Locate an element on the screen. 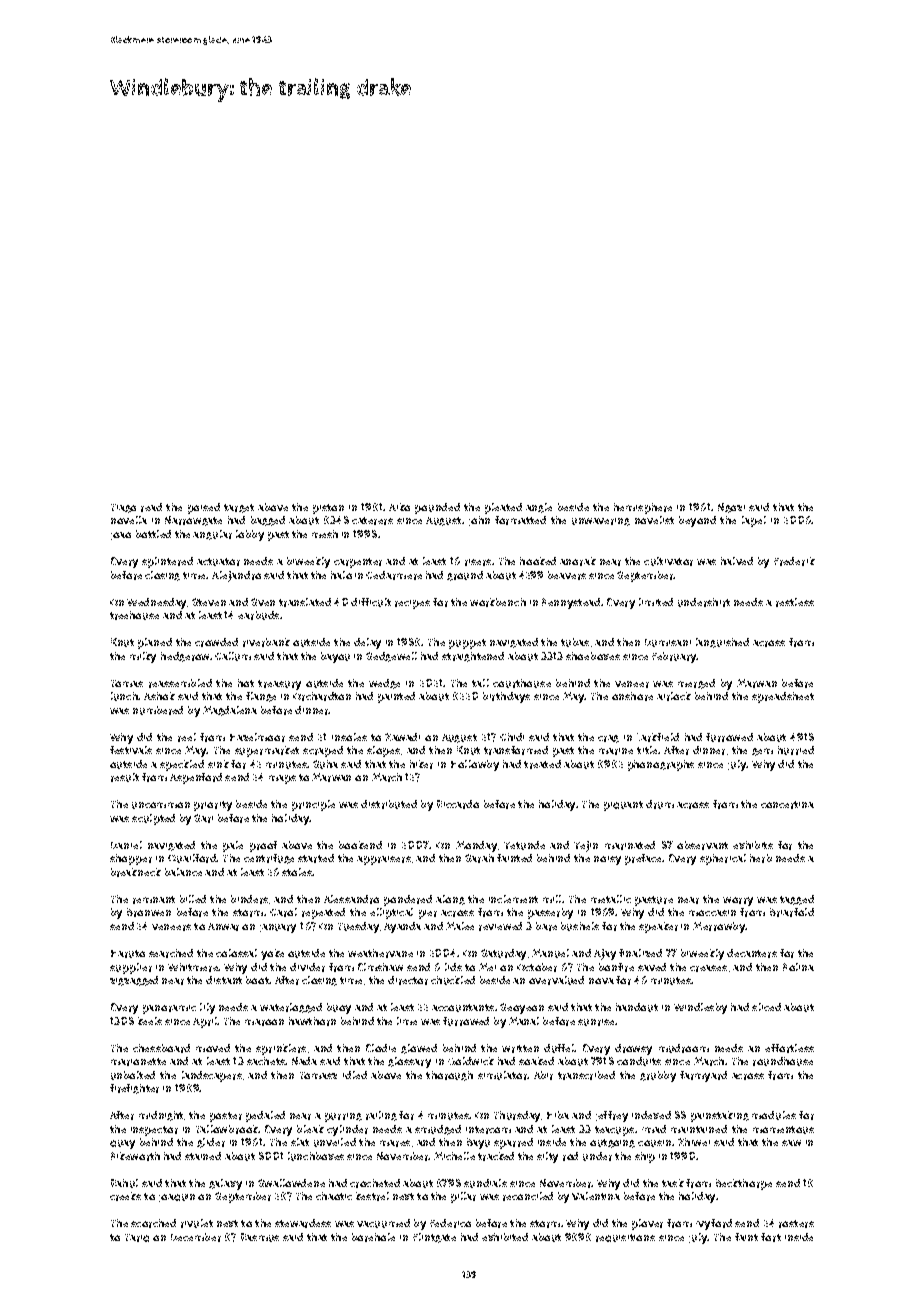  unwavering is located at coordinates (601, 522).
